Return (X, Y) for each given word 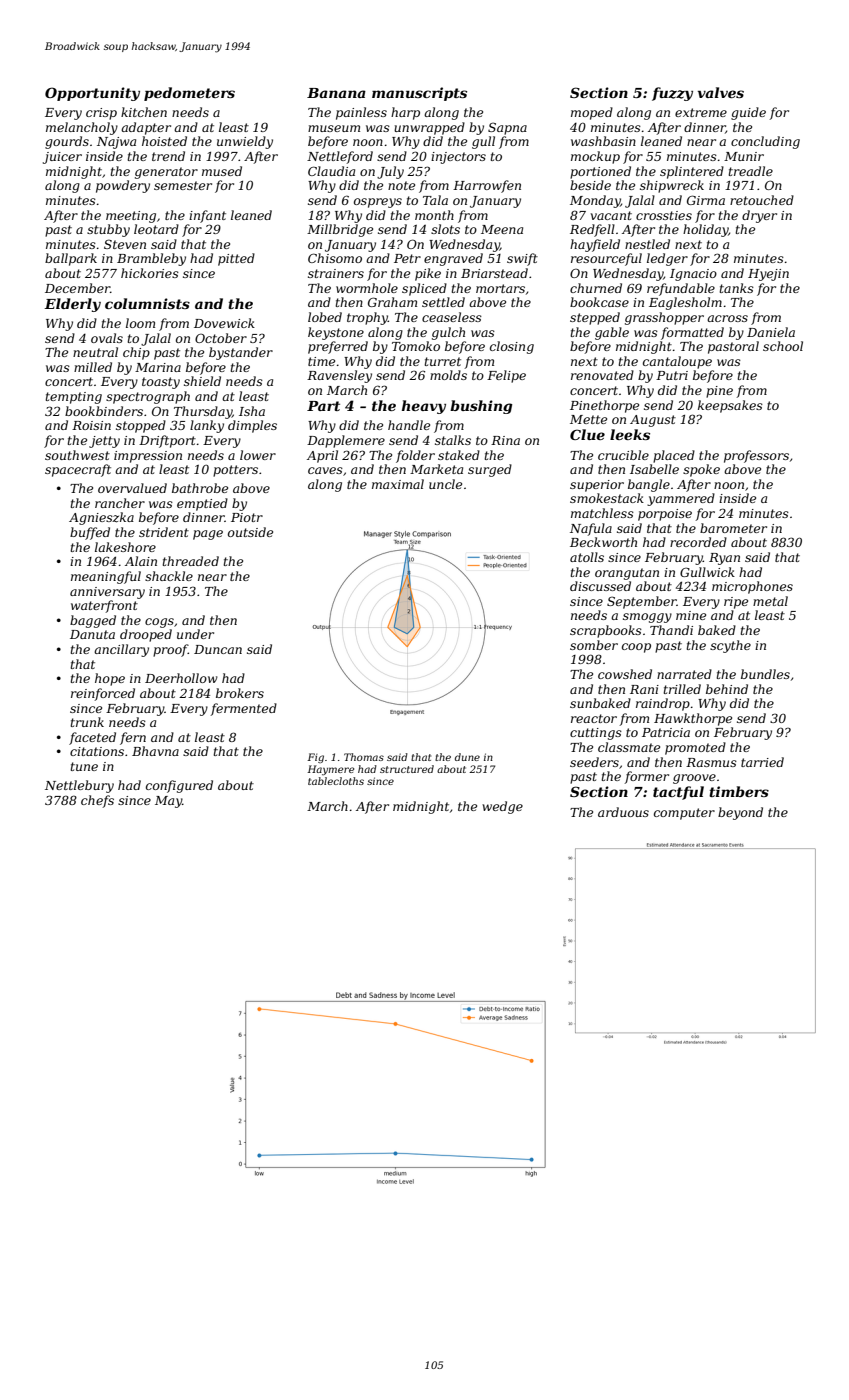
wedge (502, 807)
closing (512, 347)
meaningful (106, 577)
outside (250, 532)
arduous (623, 812)
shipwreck (672, 186)
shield (202, 381)
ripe (736, 603)
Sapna (507, 128)
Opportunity (92, 94)
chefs (97, 801)
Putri (672, 375)
